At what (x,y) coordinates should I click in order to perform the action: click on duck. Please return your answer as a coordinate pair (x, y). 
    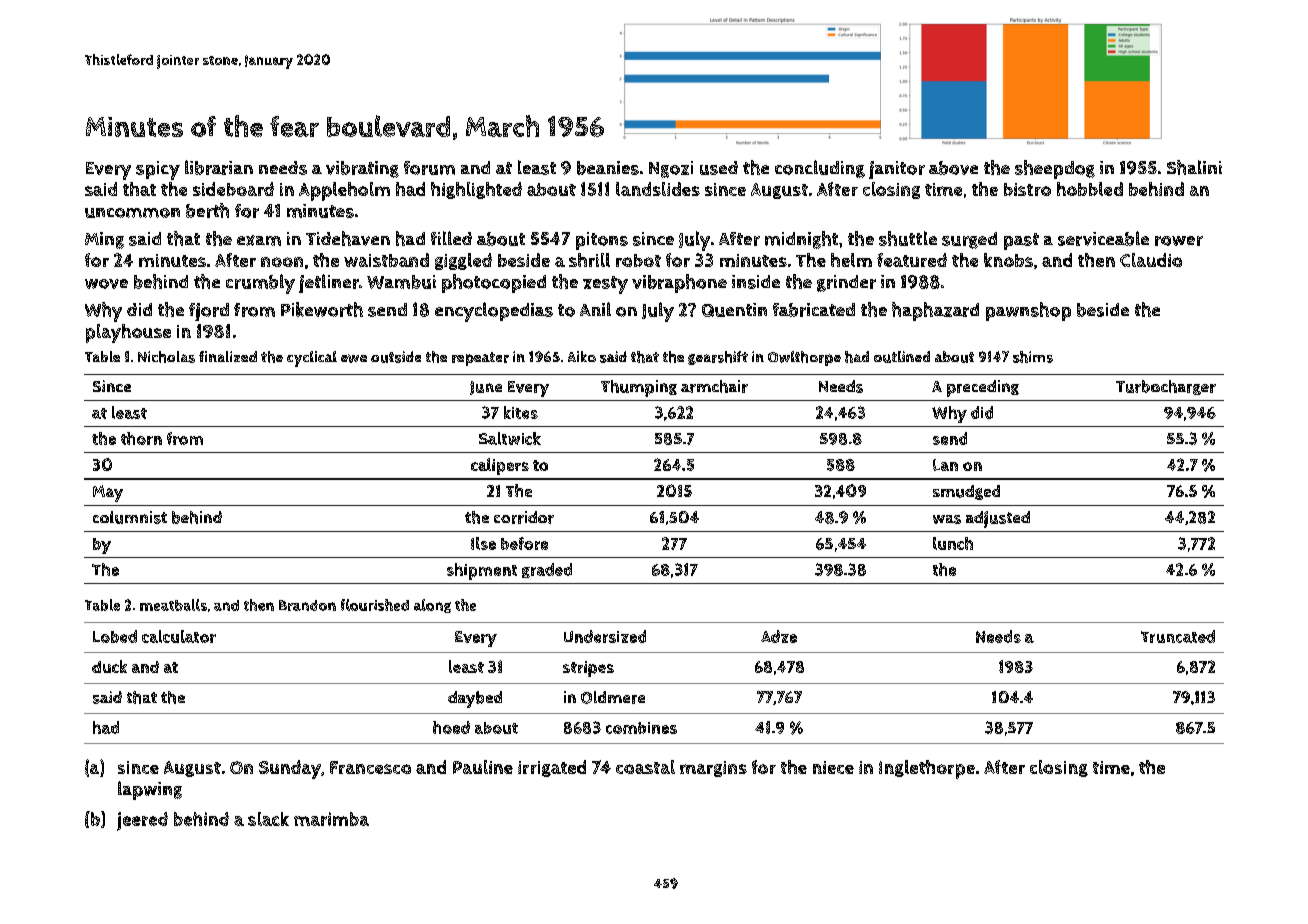
    Looking at the image, I should click on (109, 666).
